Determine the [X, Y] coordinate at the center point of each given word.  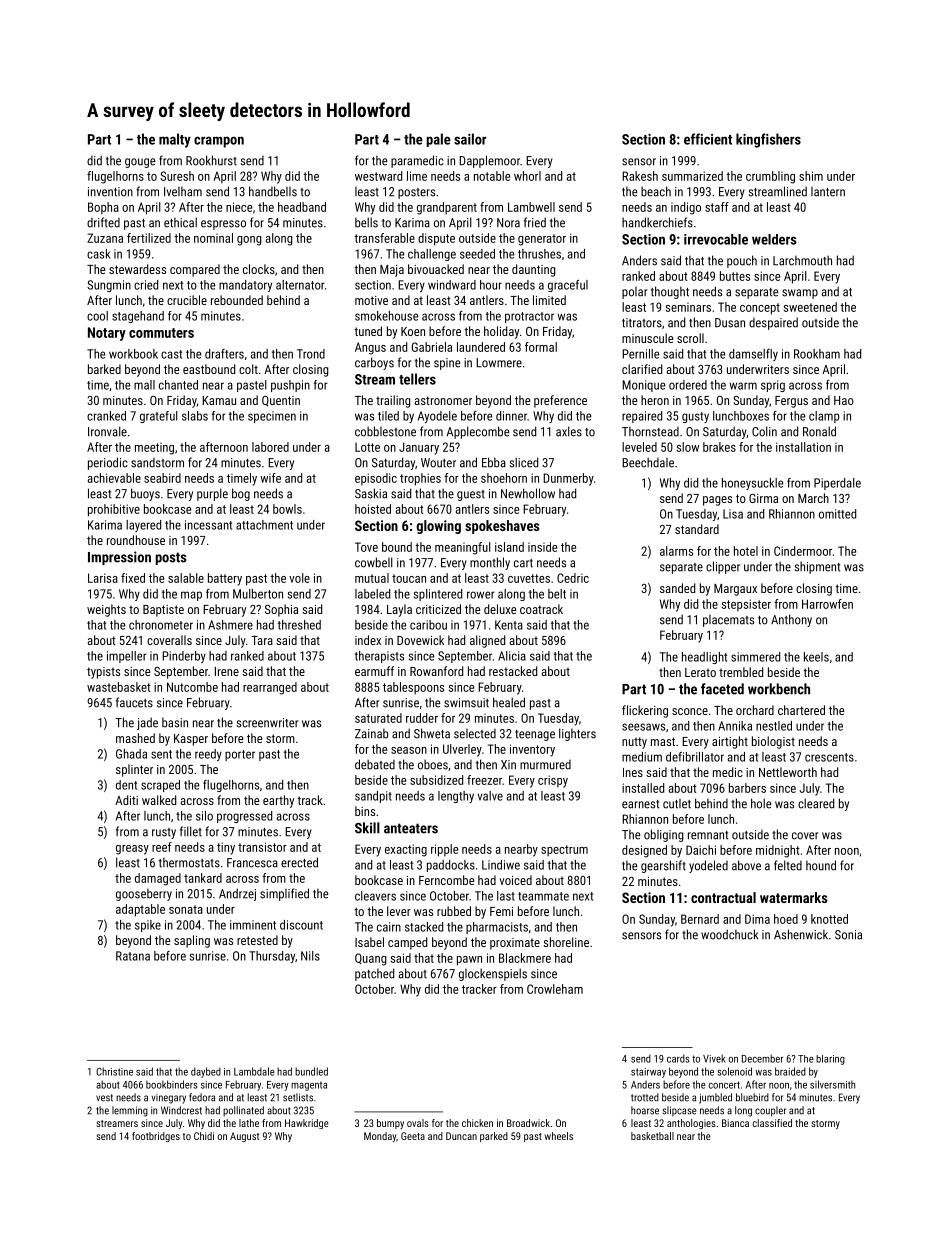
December [762, 1058]
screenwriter [267, 723]
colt [248, 369]
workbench [779, 689]
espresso [223, 225]
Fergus [791, 402]
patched [374, 974]
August [244, 1137]
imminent [253, 925]
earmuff [374, 671]
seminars [688, 307]
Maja [392, 271]
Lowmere [499, 363]
